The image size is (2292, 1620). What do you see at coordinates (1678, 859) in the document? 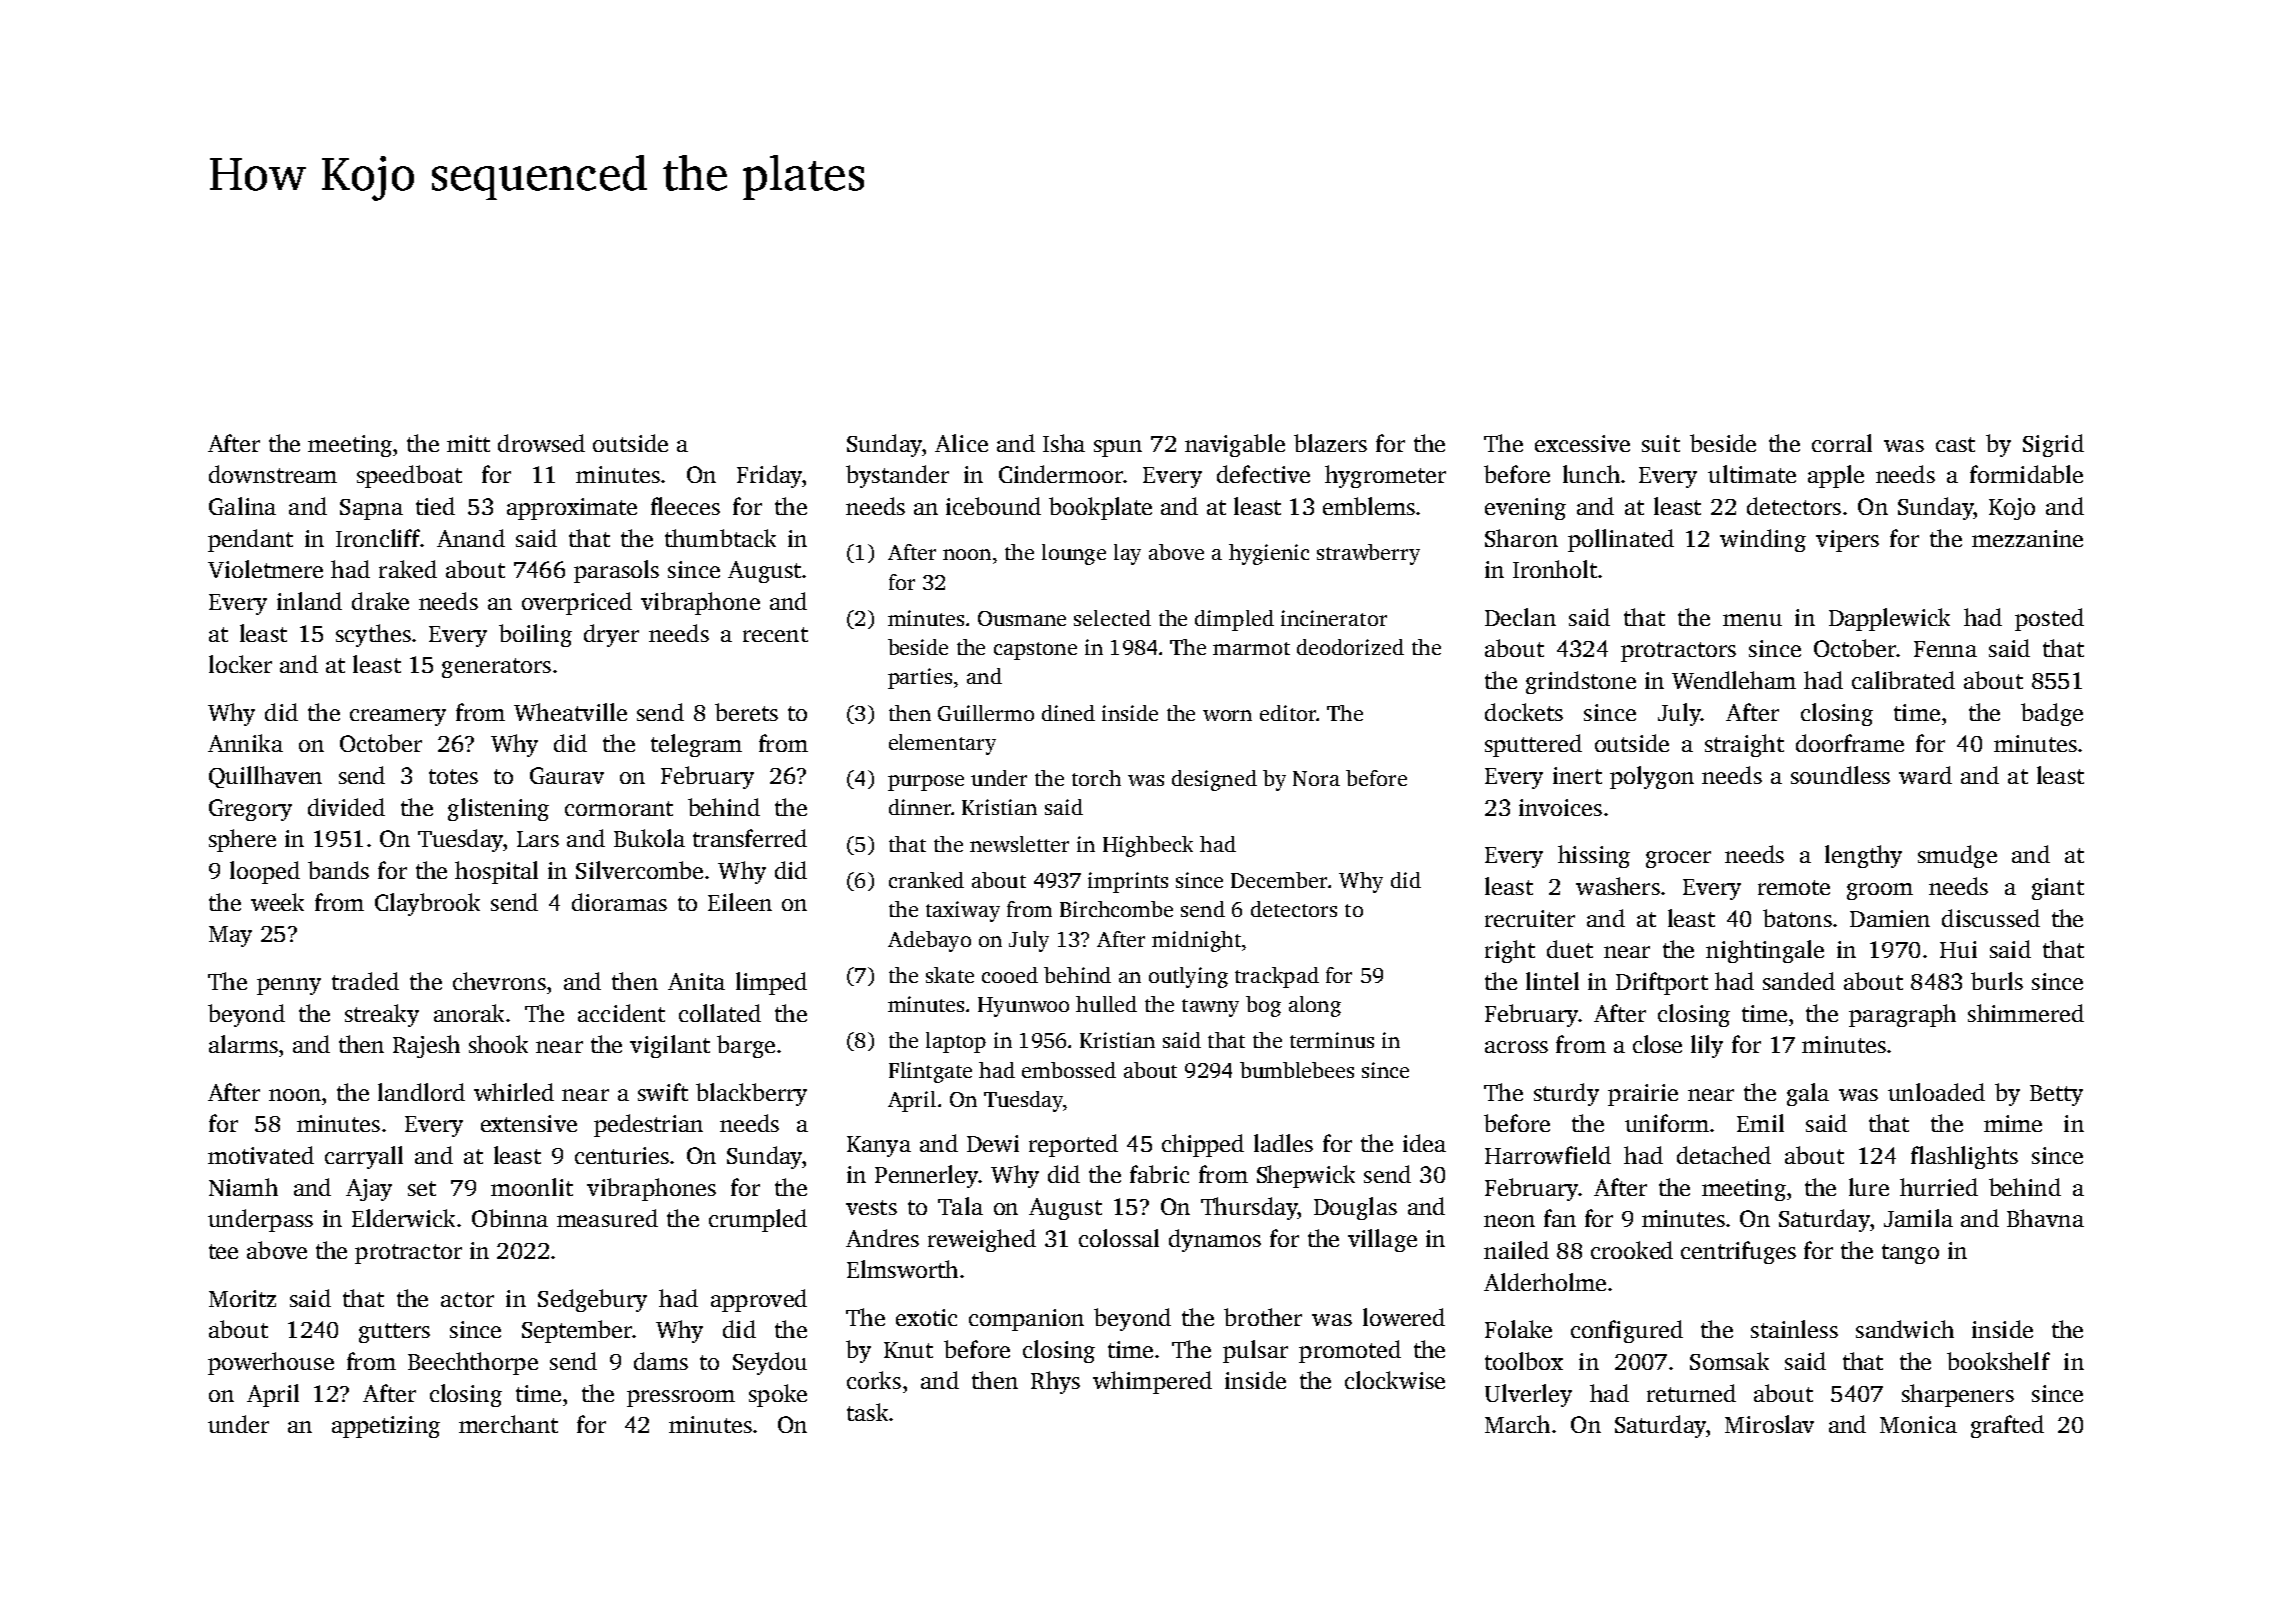
I see `grocer` at bounding box center [1678, 859].
